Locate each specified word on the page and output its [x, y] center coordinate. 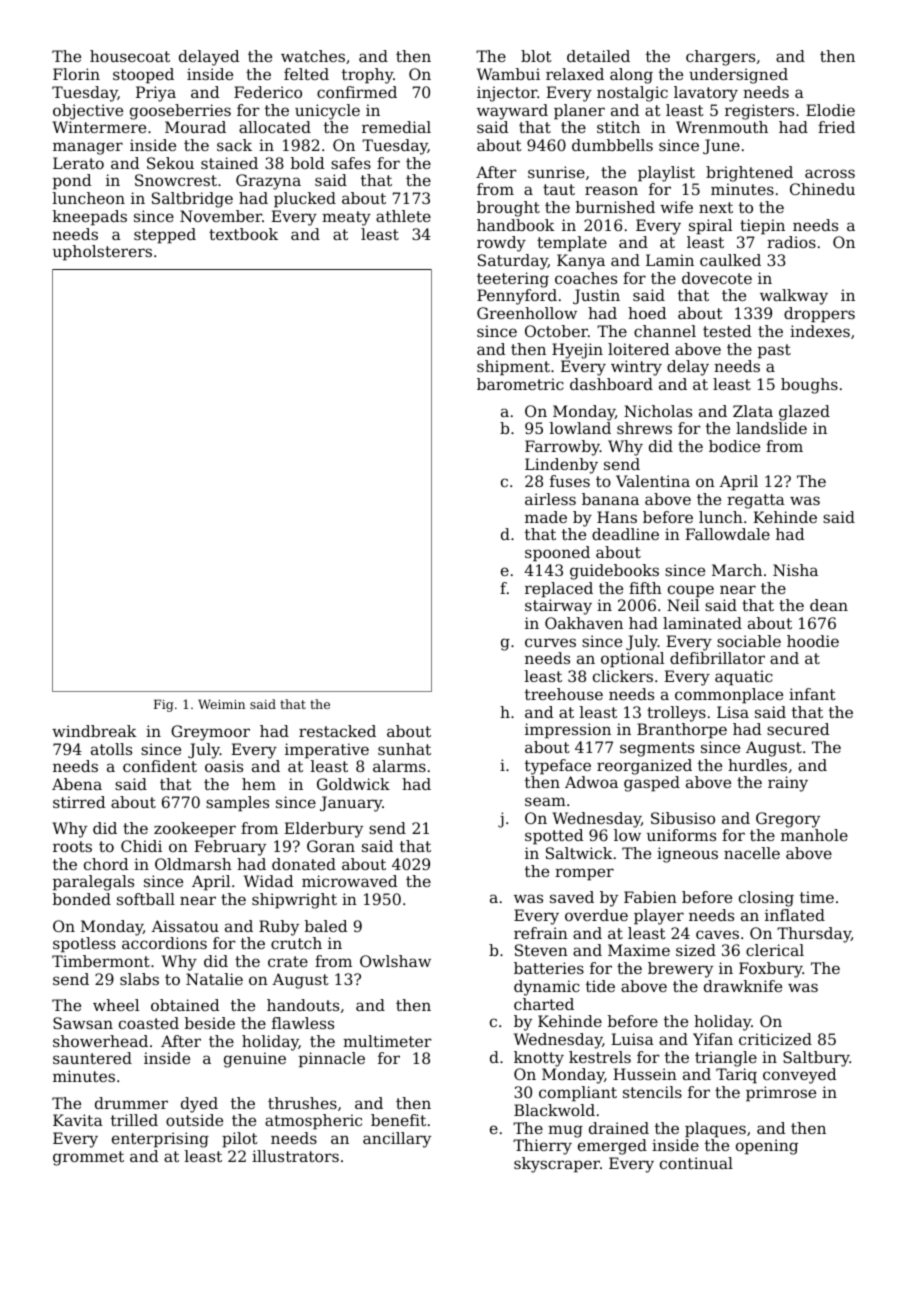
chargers [720, 58]
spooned [557, 554]
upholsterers [102, 253]
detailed [598, 56]
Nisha [795, 570]
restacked [337, 731]
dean [829, 605]
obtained [185, 1005]
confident [160, 766]
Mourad [195, 127]
